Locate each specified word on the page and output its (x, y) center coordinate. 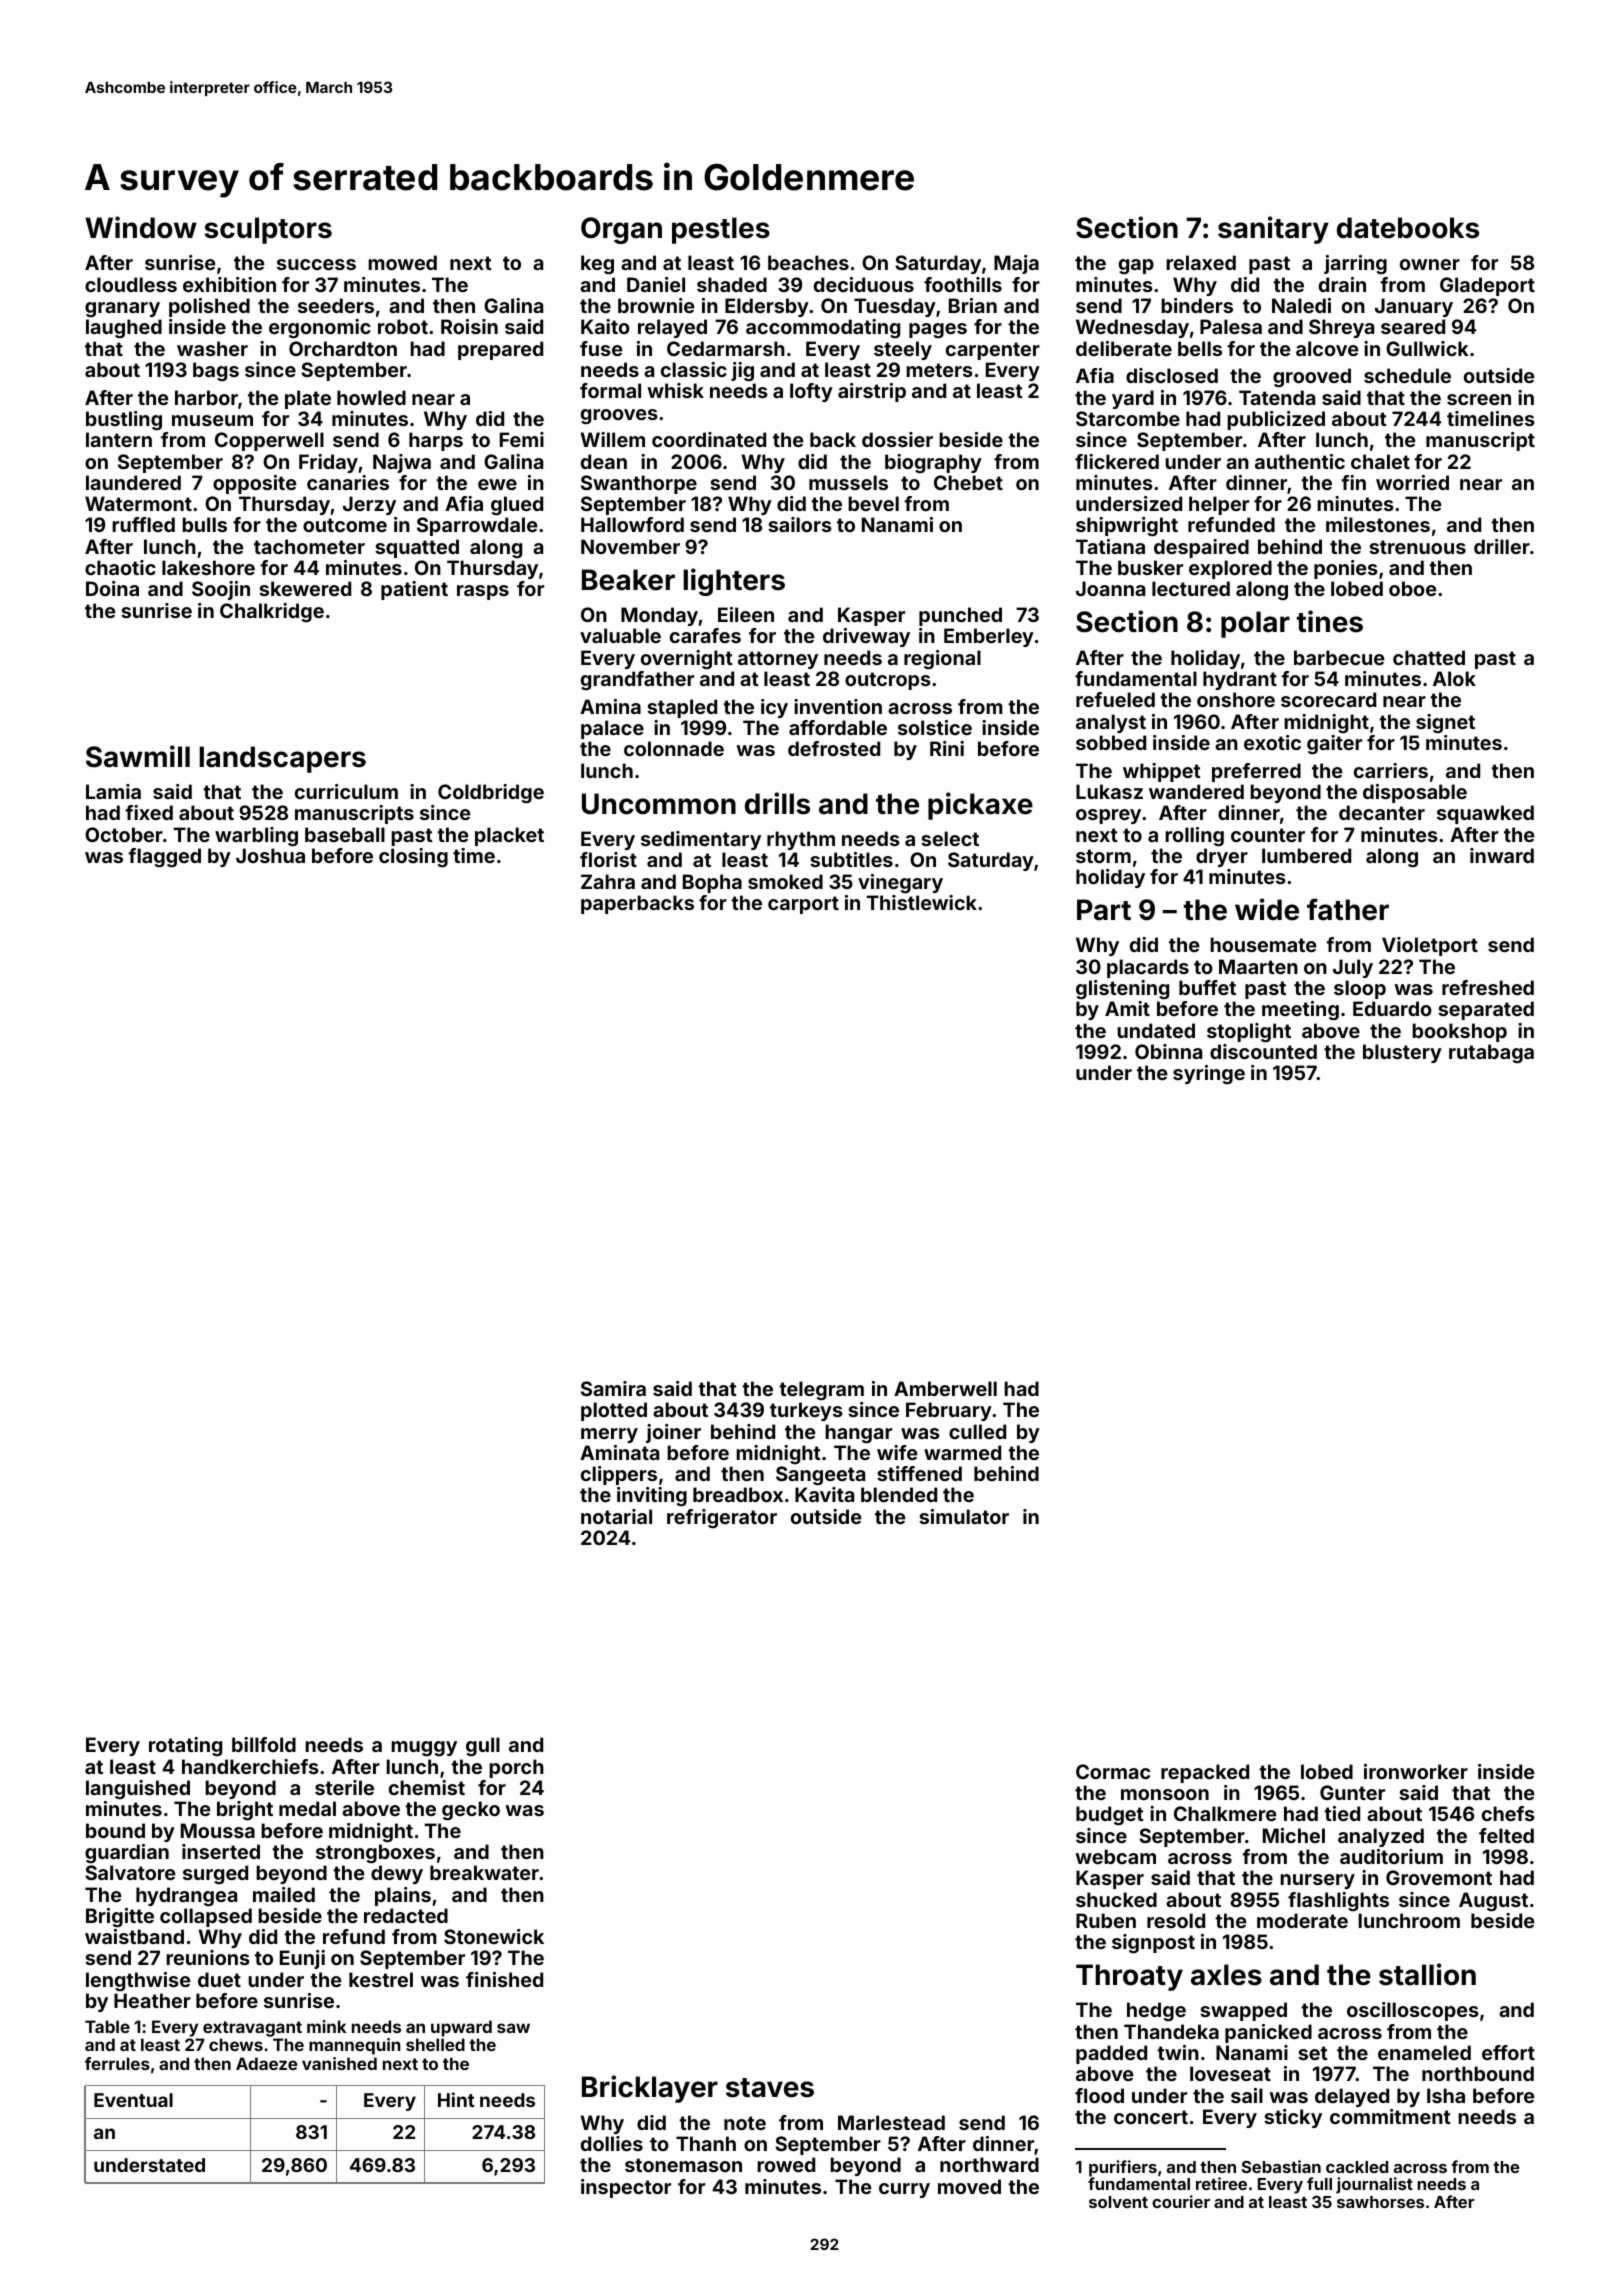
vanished (339, 2063)
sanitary (1273, 230)
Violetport (1430, 946)
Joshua (270, 855)
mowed (402, 262)
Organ (621, 230)
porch (516, 1768)
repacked (1205, 1773)
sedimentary (701, 840)
